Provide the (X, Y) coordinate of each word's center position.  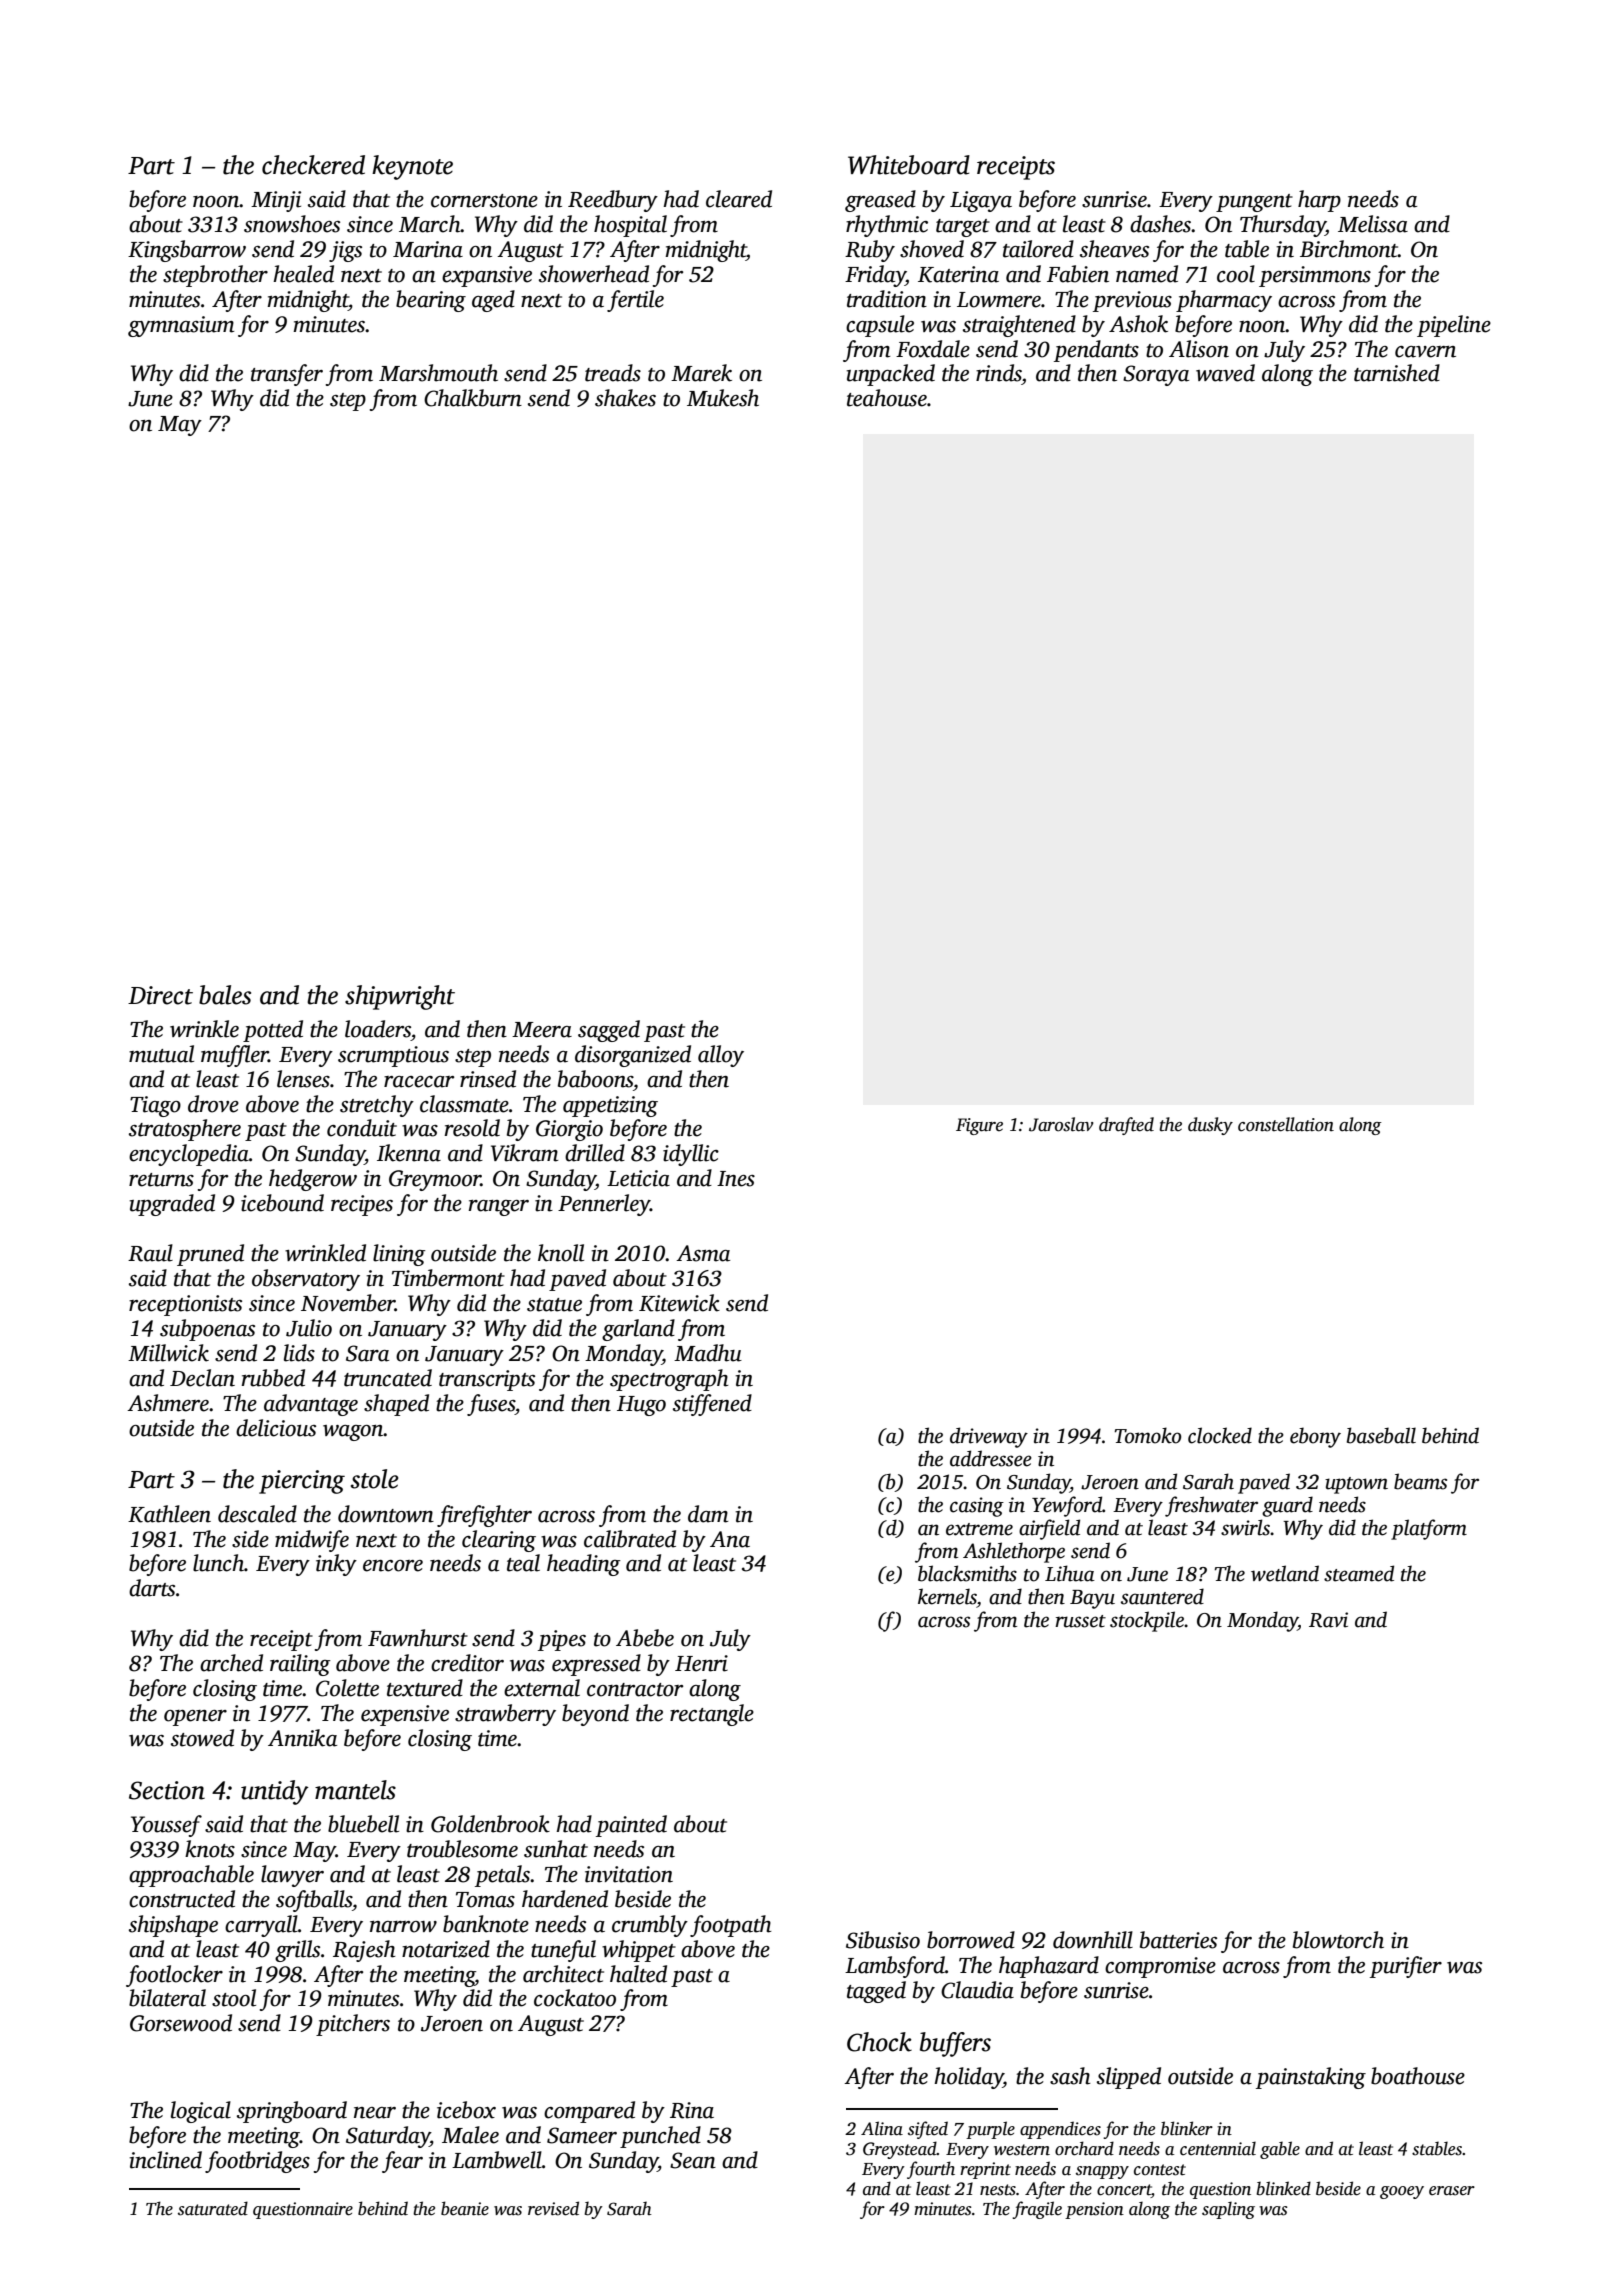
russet (1080, 1621)
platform (1429, 1529)
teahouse (887, 398)
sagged (609, 1031)
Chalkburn (473, 398)
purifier (1406, 1967)
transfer (287, 375)
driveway (989, 1437)
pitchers (353, 2025)
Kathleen (169, 1514)
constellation (1286, 1124)
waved (1225, 373)
